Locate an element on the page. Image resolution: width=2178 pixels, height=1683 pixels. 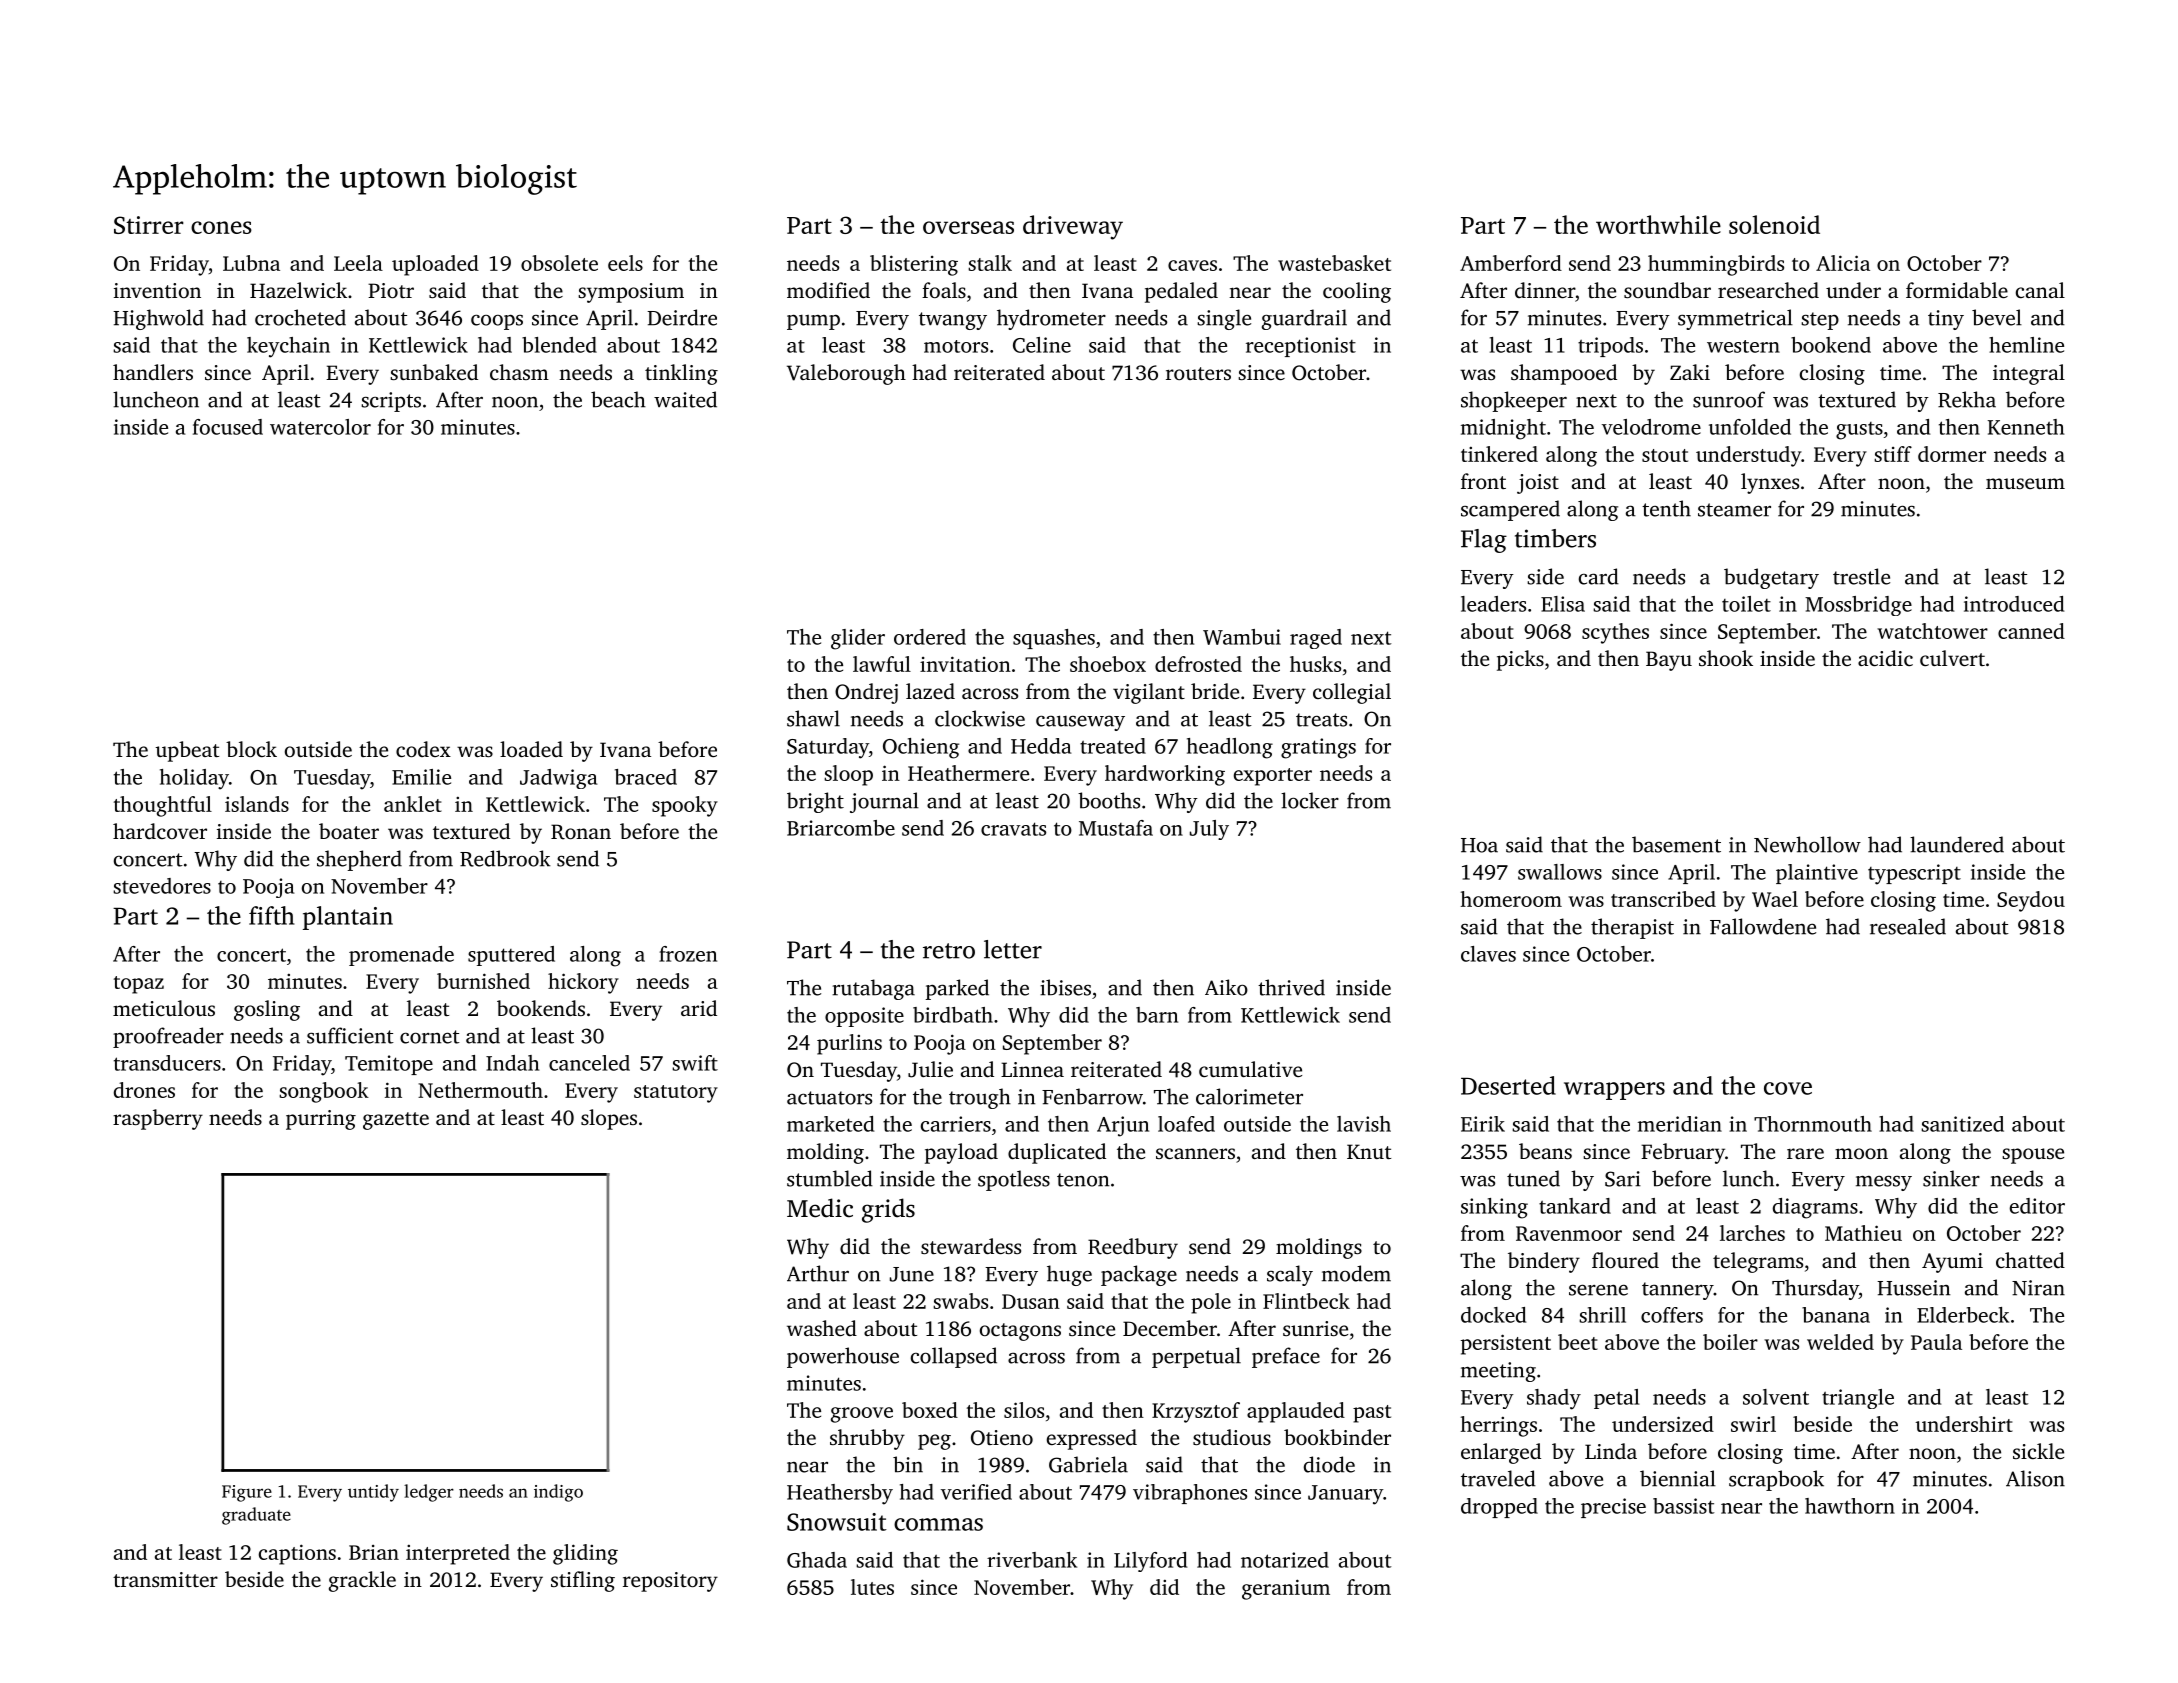
obsolete is located at coordinates (559, 263).
